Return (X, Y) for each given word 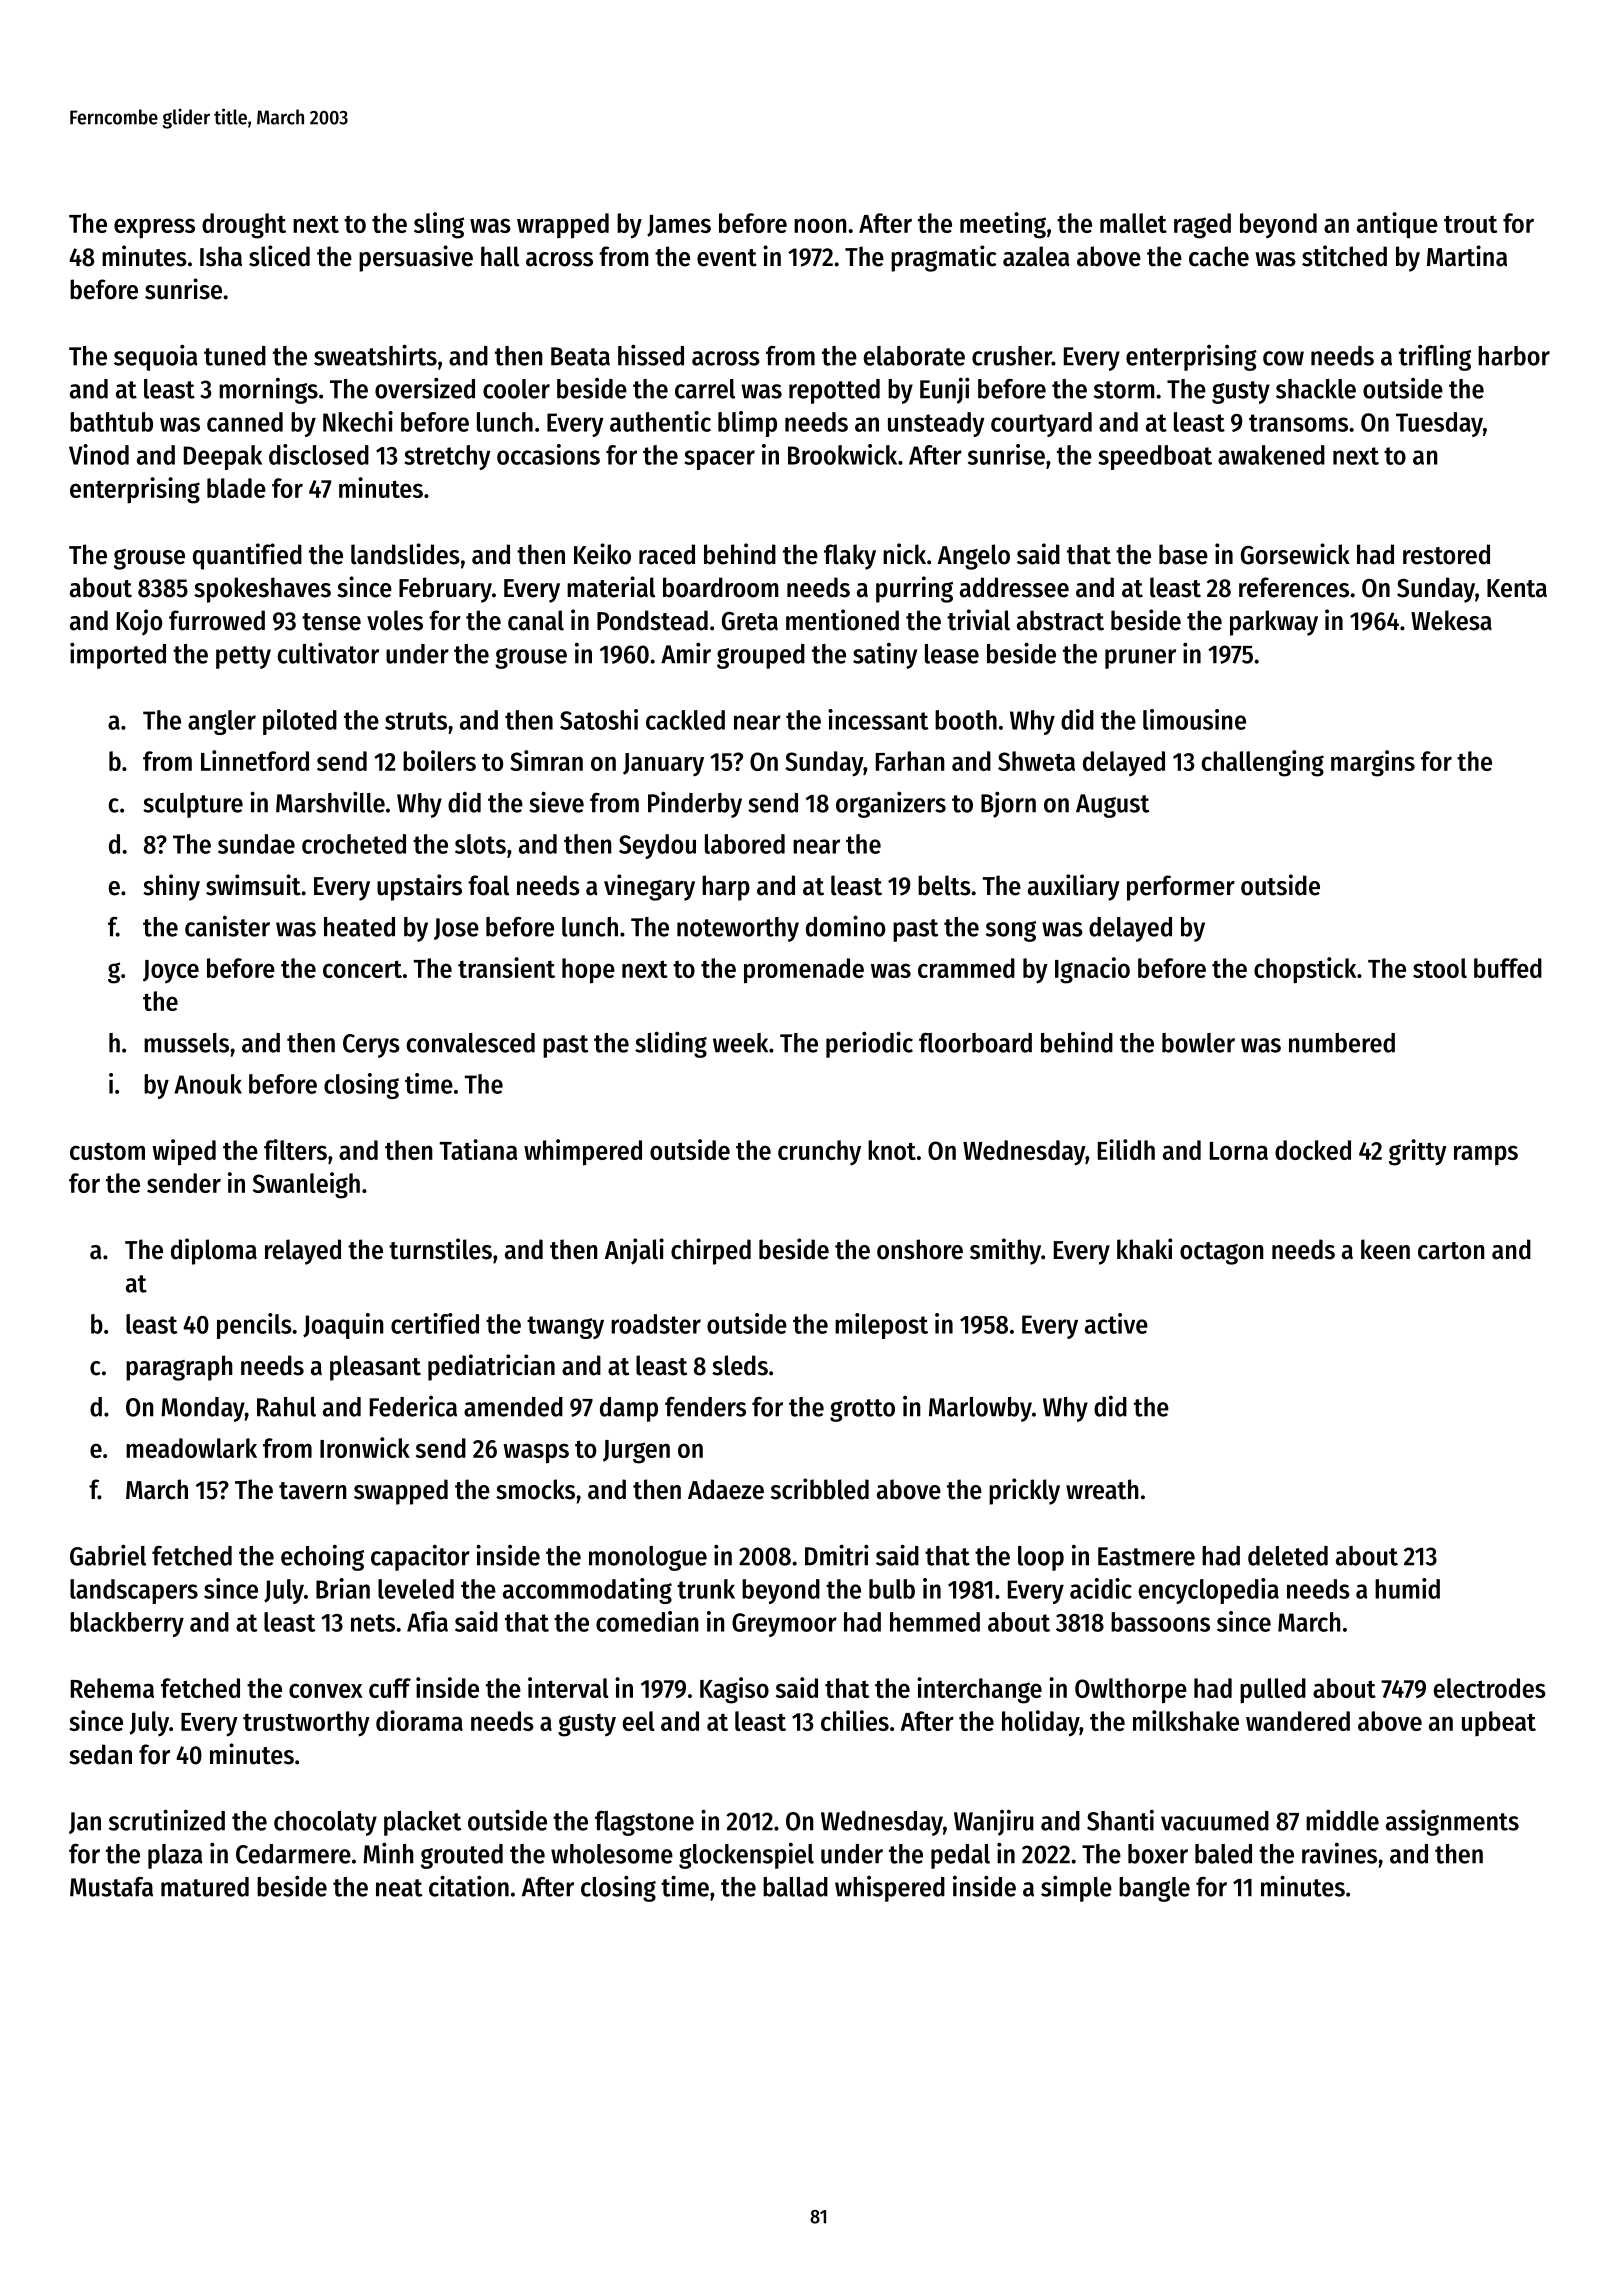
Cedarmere (293, 1854)
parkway (1274, 623)
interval (568, 1687)
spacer (719, 460)
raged (1202, 226)
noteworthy (738, 929)
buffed (1508, 968)
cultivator (328, 653)
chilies (855, 1720)
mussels (186, 1043)
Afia (427, 1621)
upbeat (1499, 1723)
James (679, 226)
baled (1223, 1854)
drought (244, 226)
